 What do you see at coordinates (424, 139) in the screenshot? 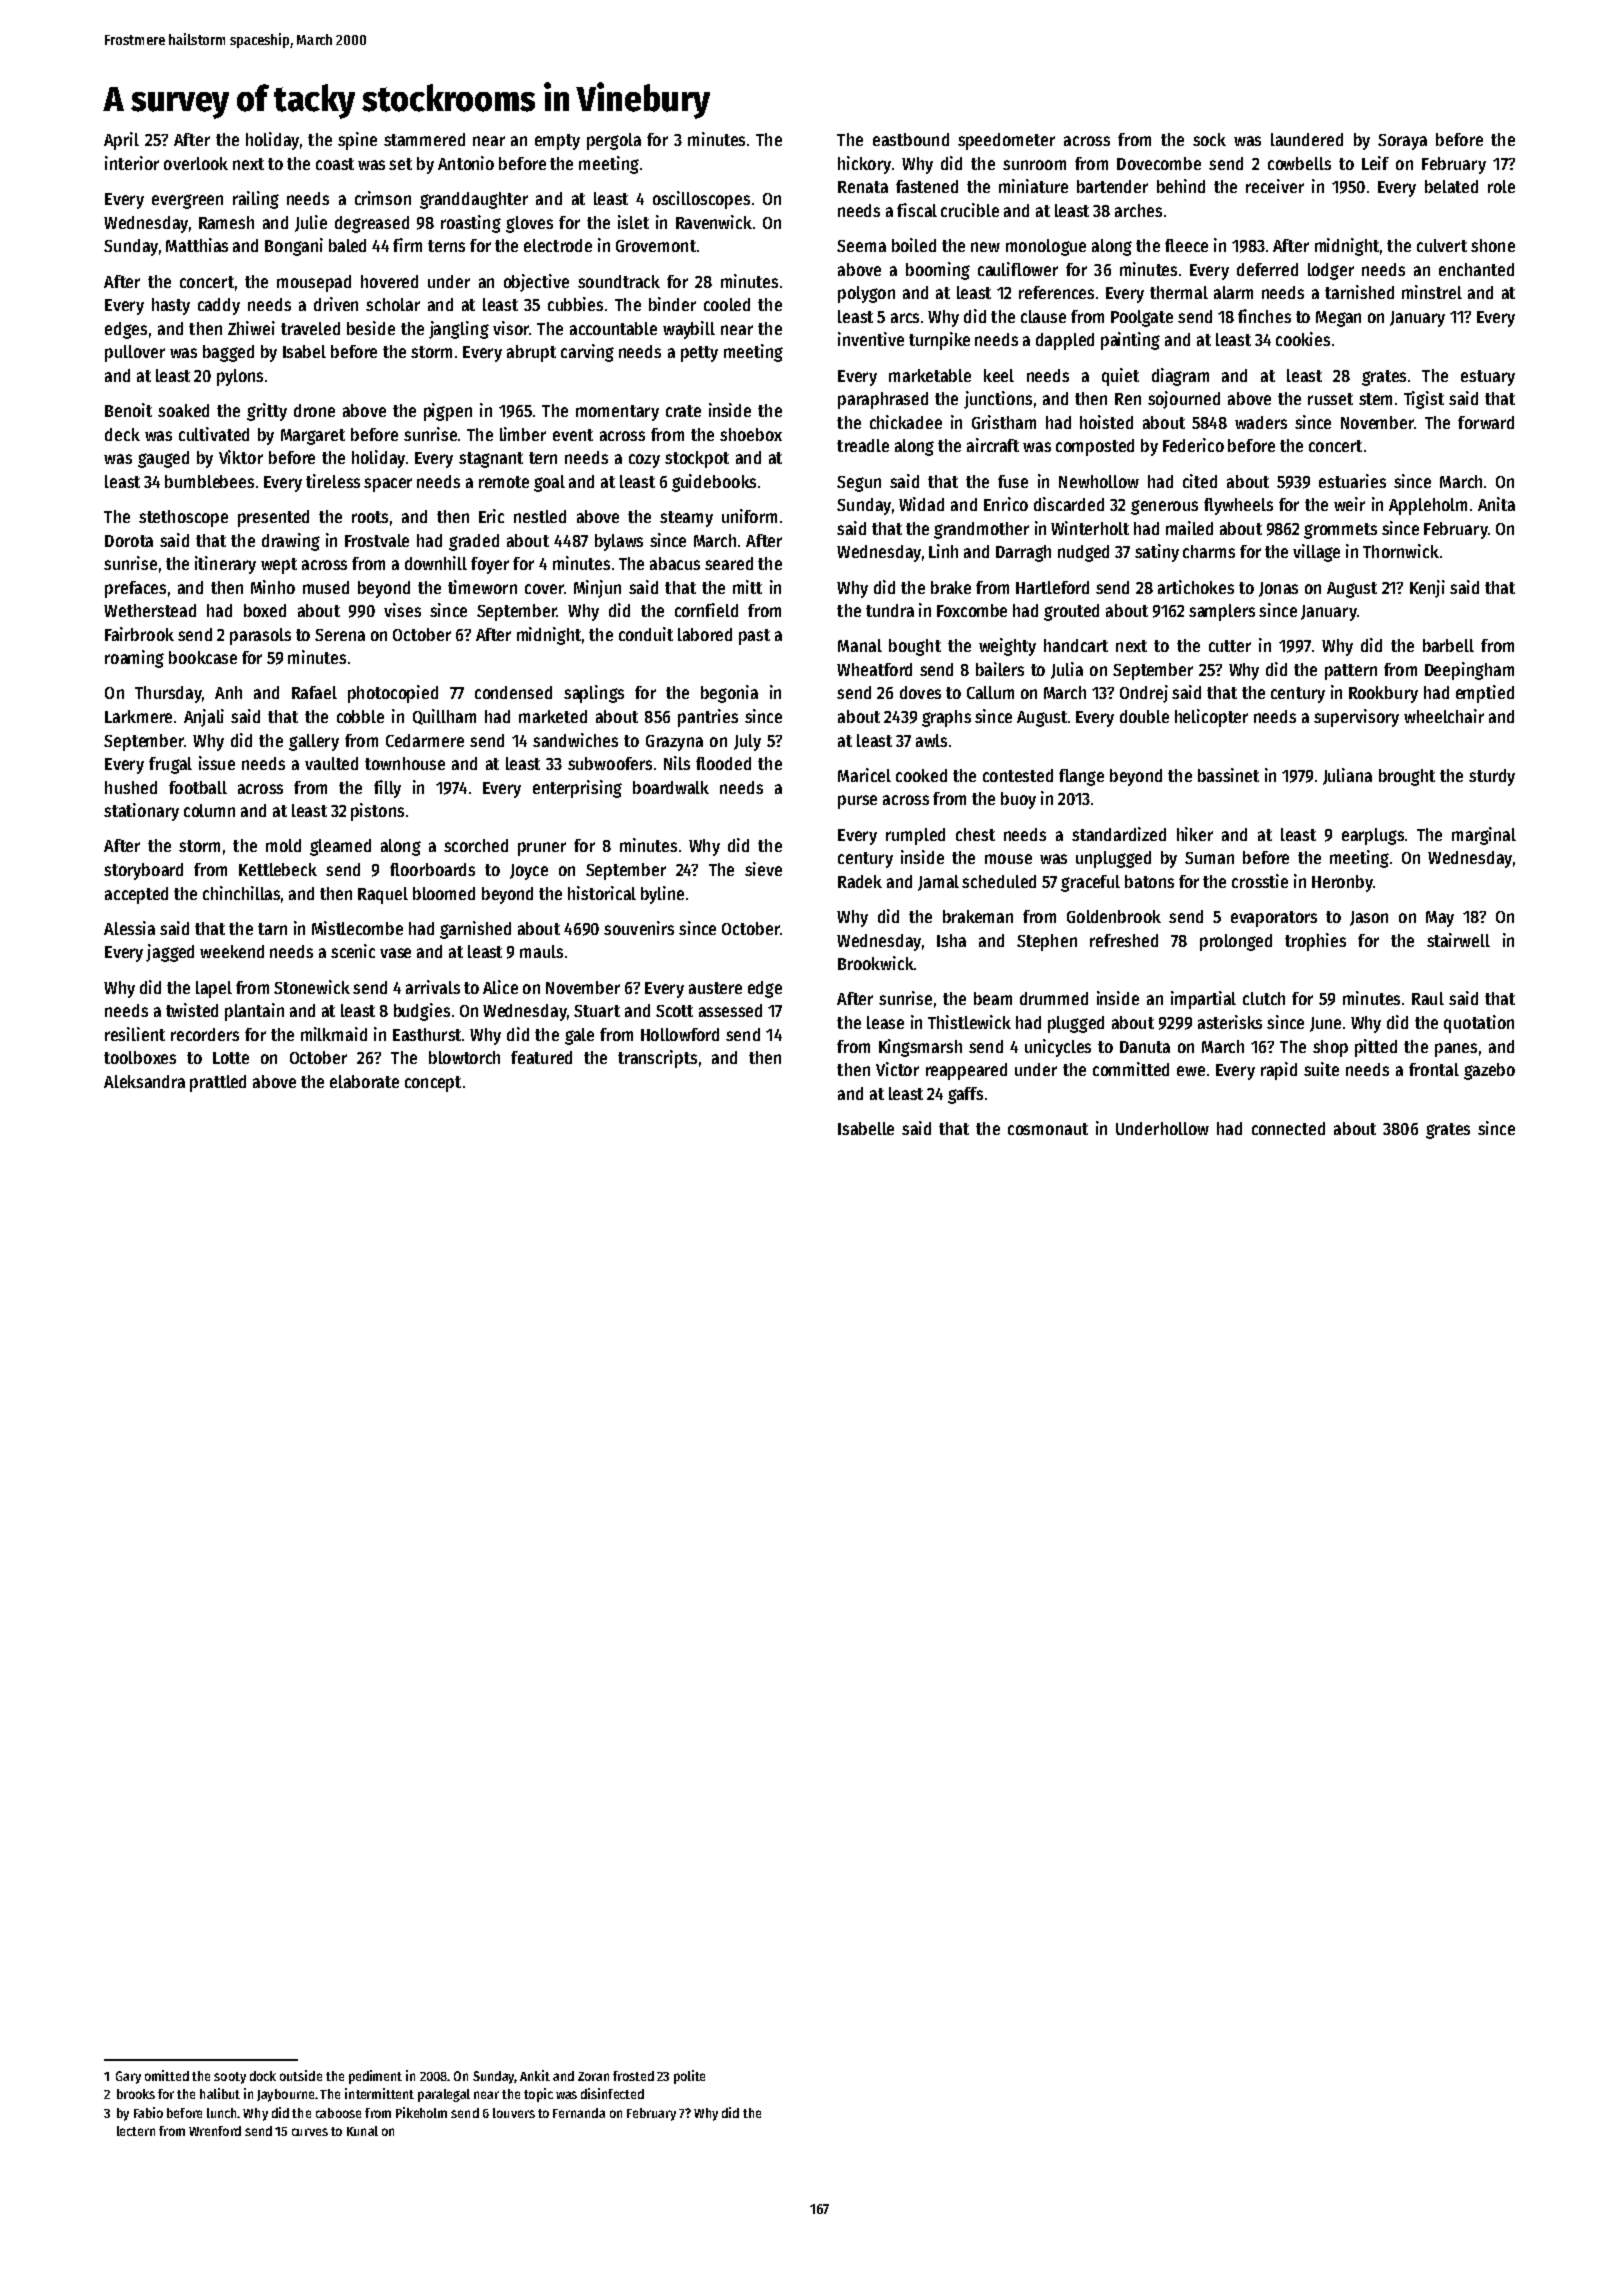
I see `stammered` at bounding box center [424, 139].
